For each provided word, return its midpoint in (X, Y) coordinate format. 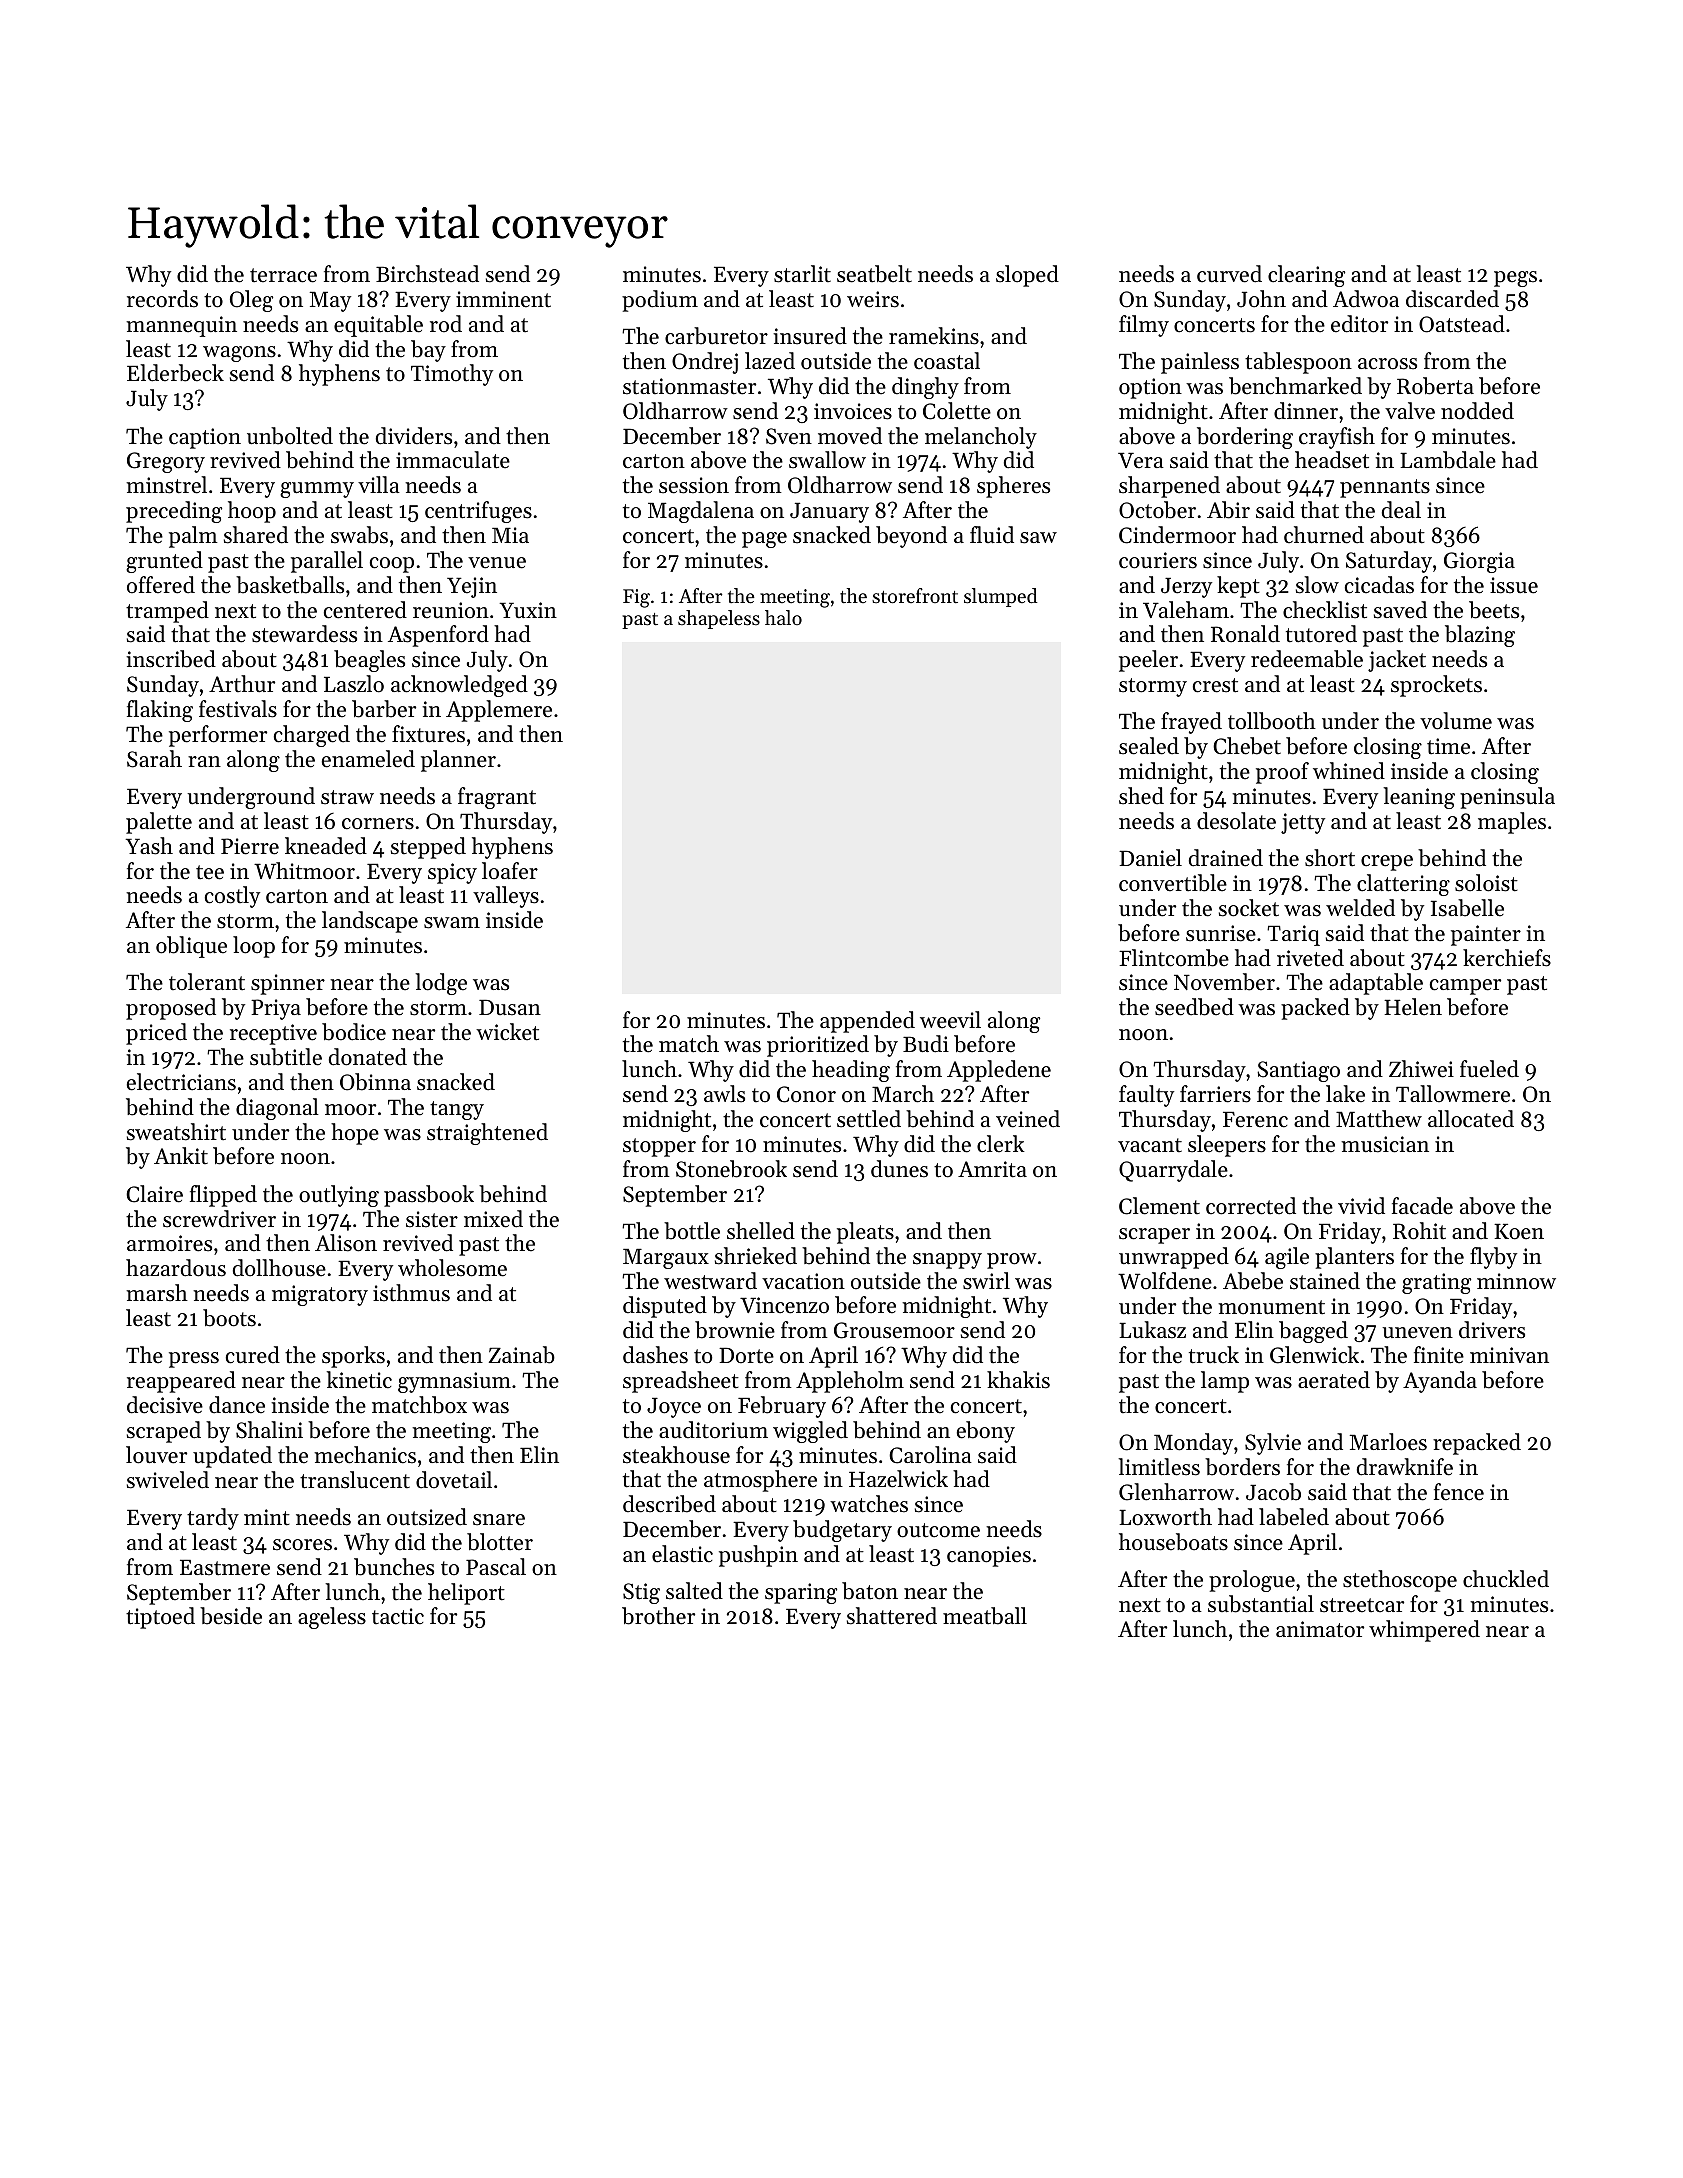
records (162, 299)
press (194, 1360)
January (829, 512)
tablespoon (1298, 363)
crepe (1387, 863)
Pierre (250, 846)
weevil (950, 1020)
